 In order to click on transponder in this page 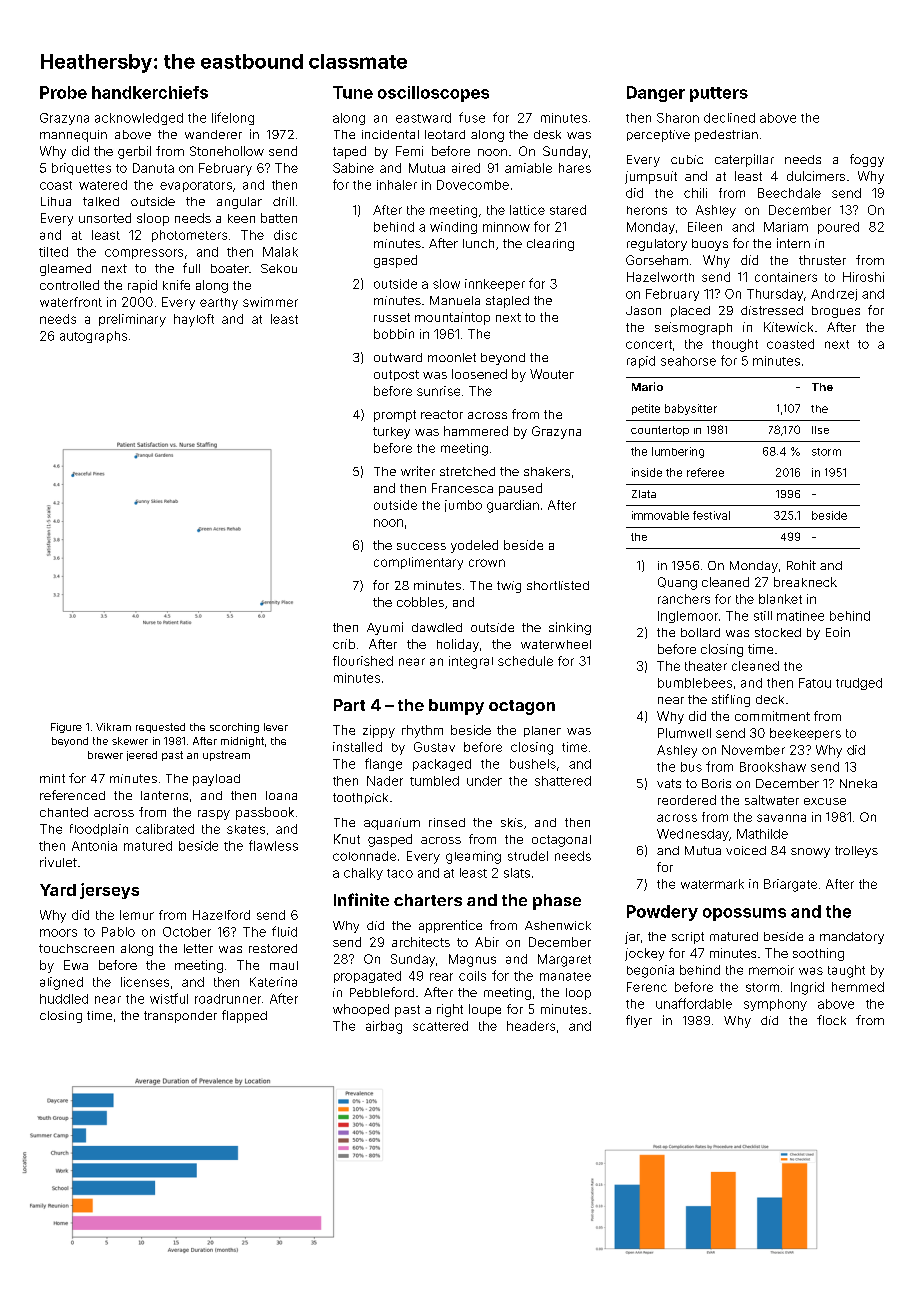, I will do `click(180, 1017)`.
